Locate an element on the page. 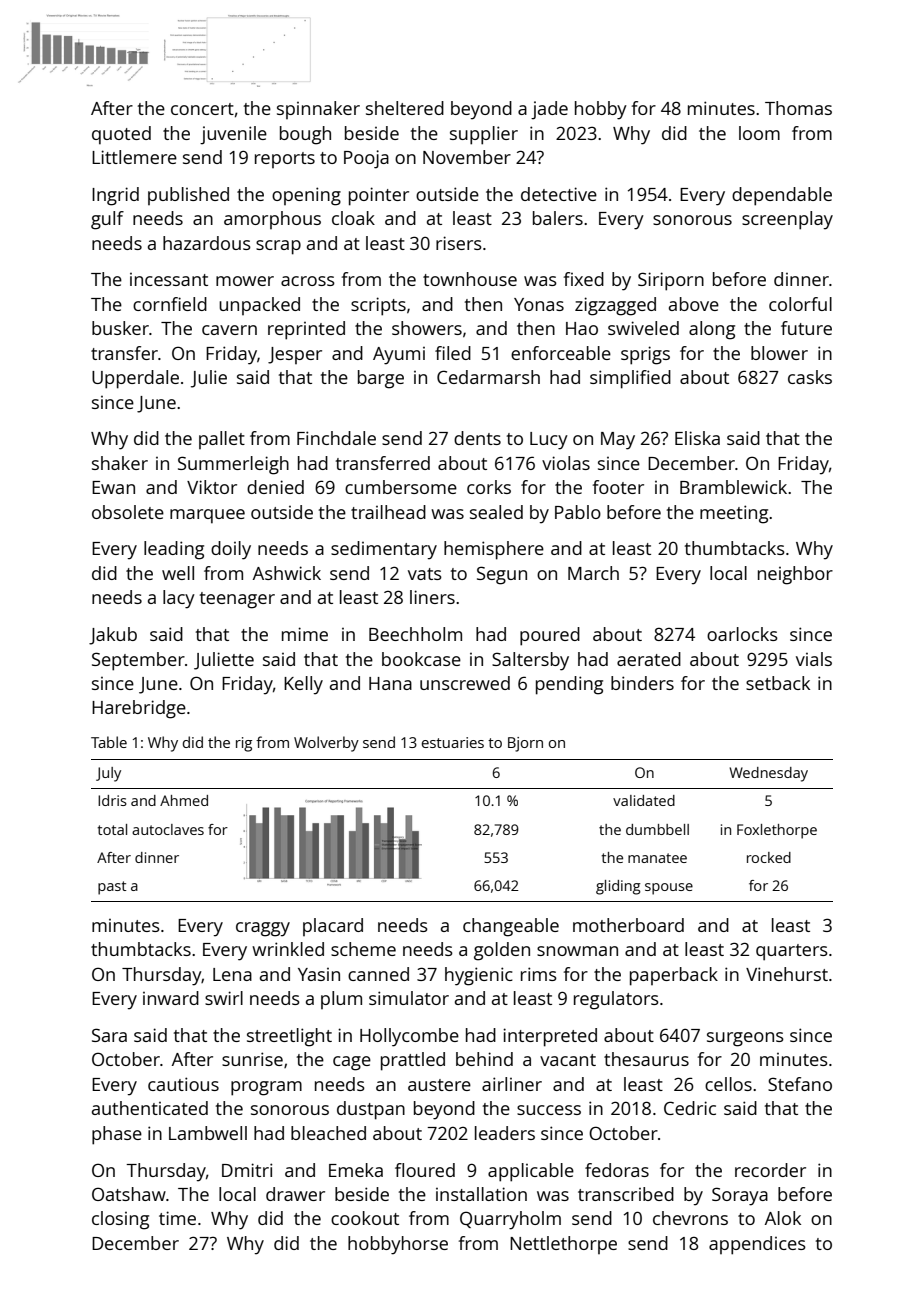 Image resolution: width=924 pixels, height=1308 pixels. interpreted is located at coordinates (550, 1037).
